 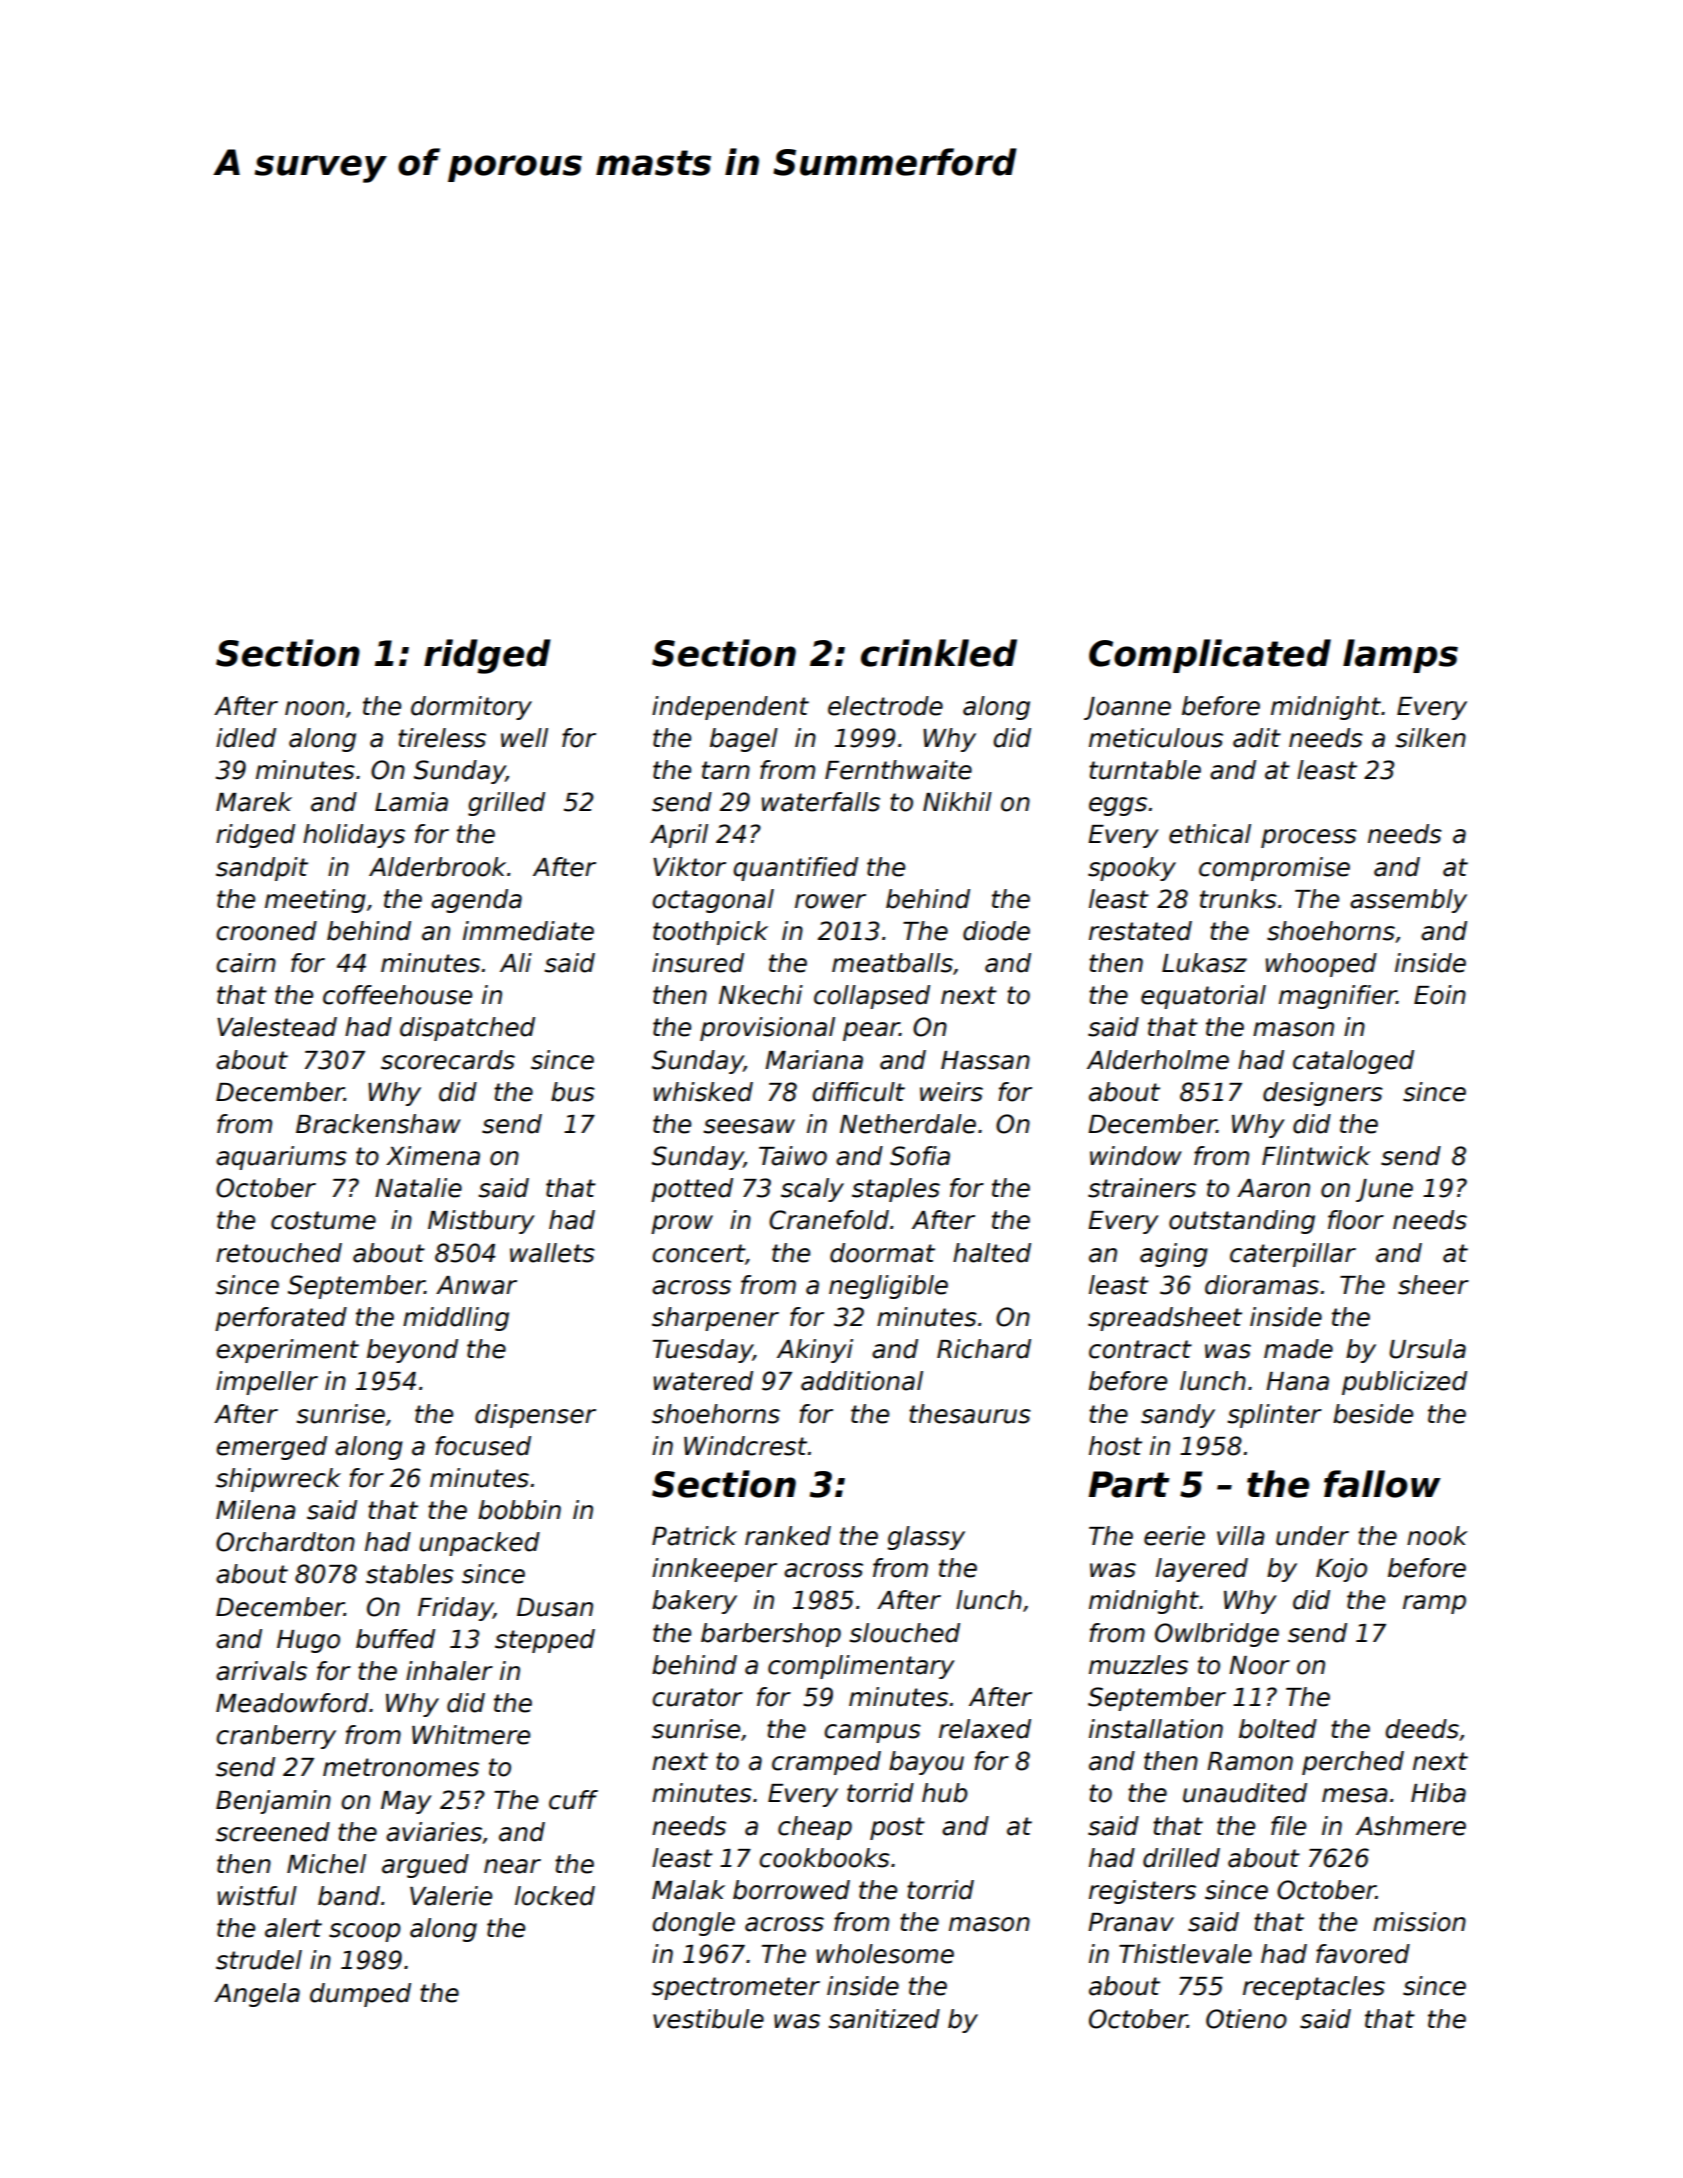 What do you see at coordinates (871, 1031) in the page?
I see `pear` at bounding box center [871, 1031].
